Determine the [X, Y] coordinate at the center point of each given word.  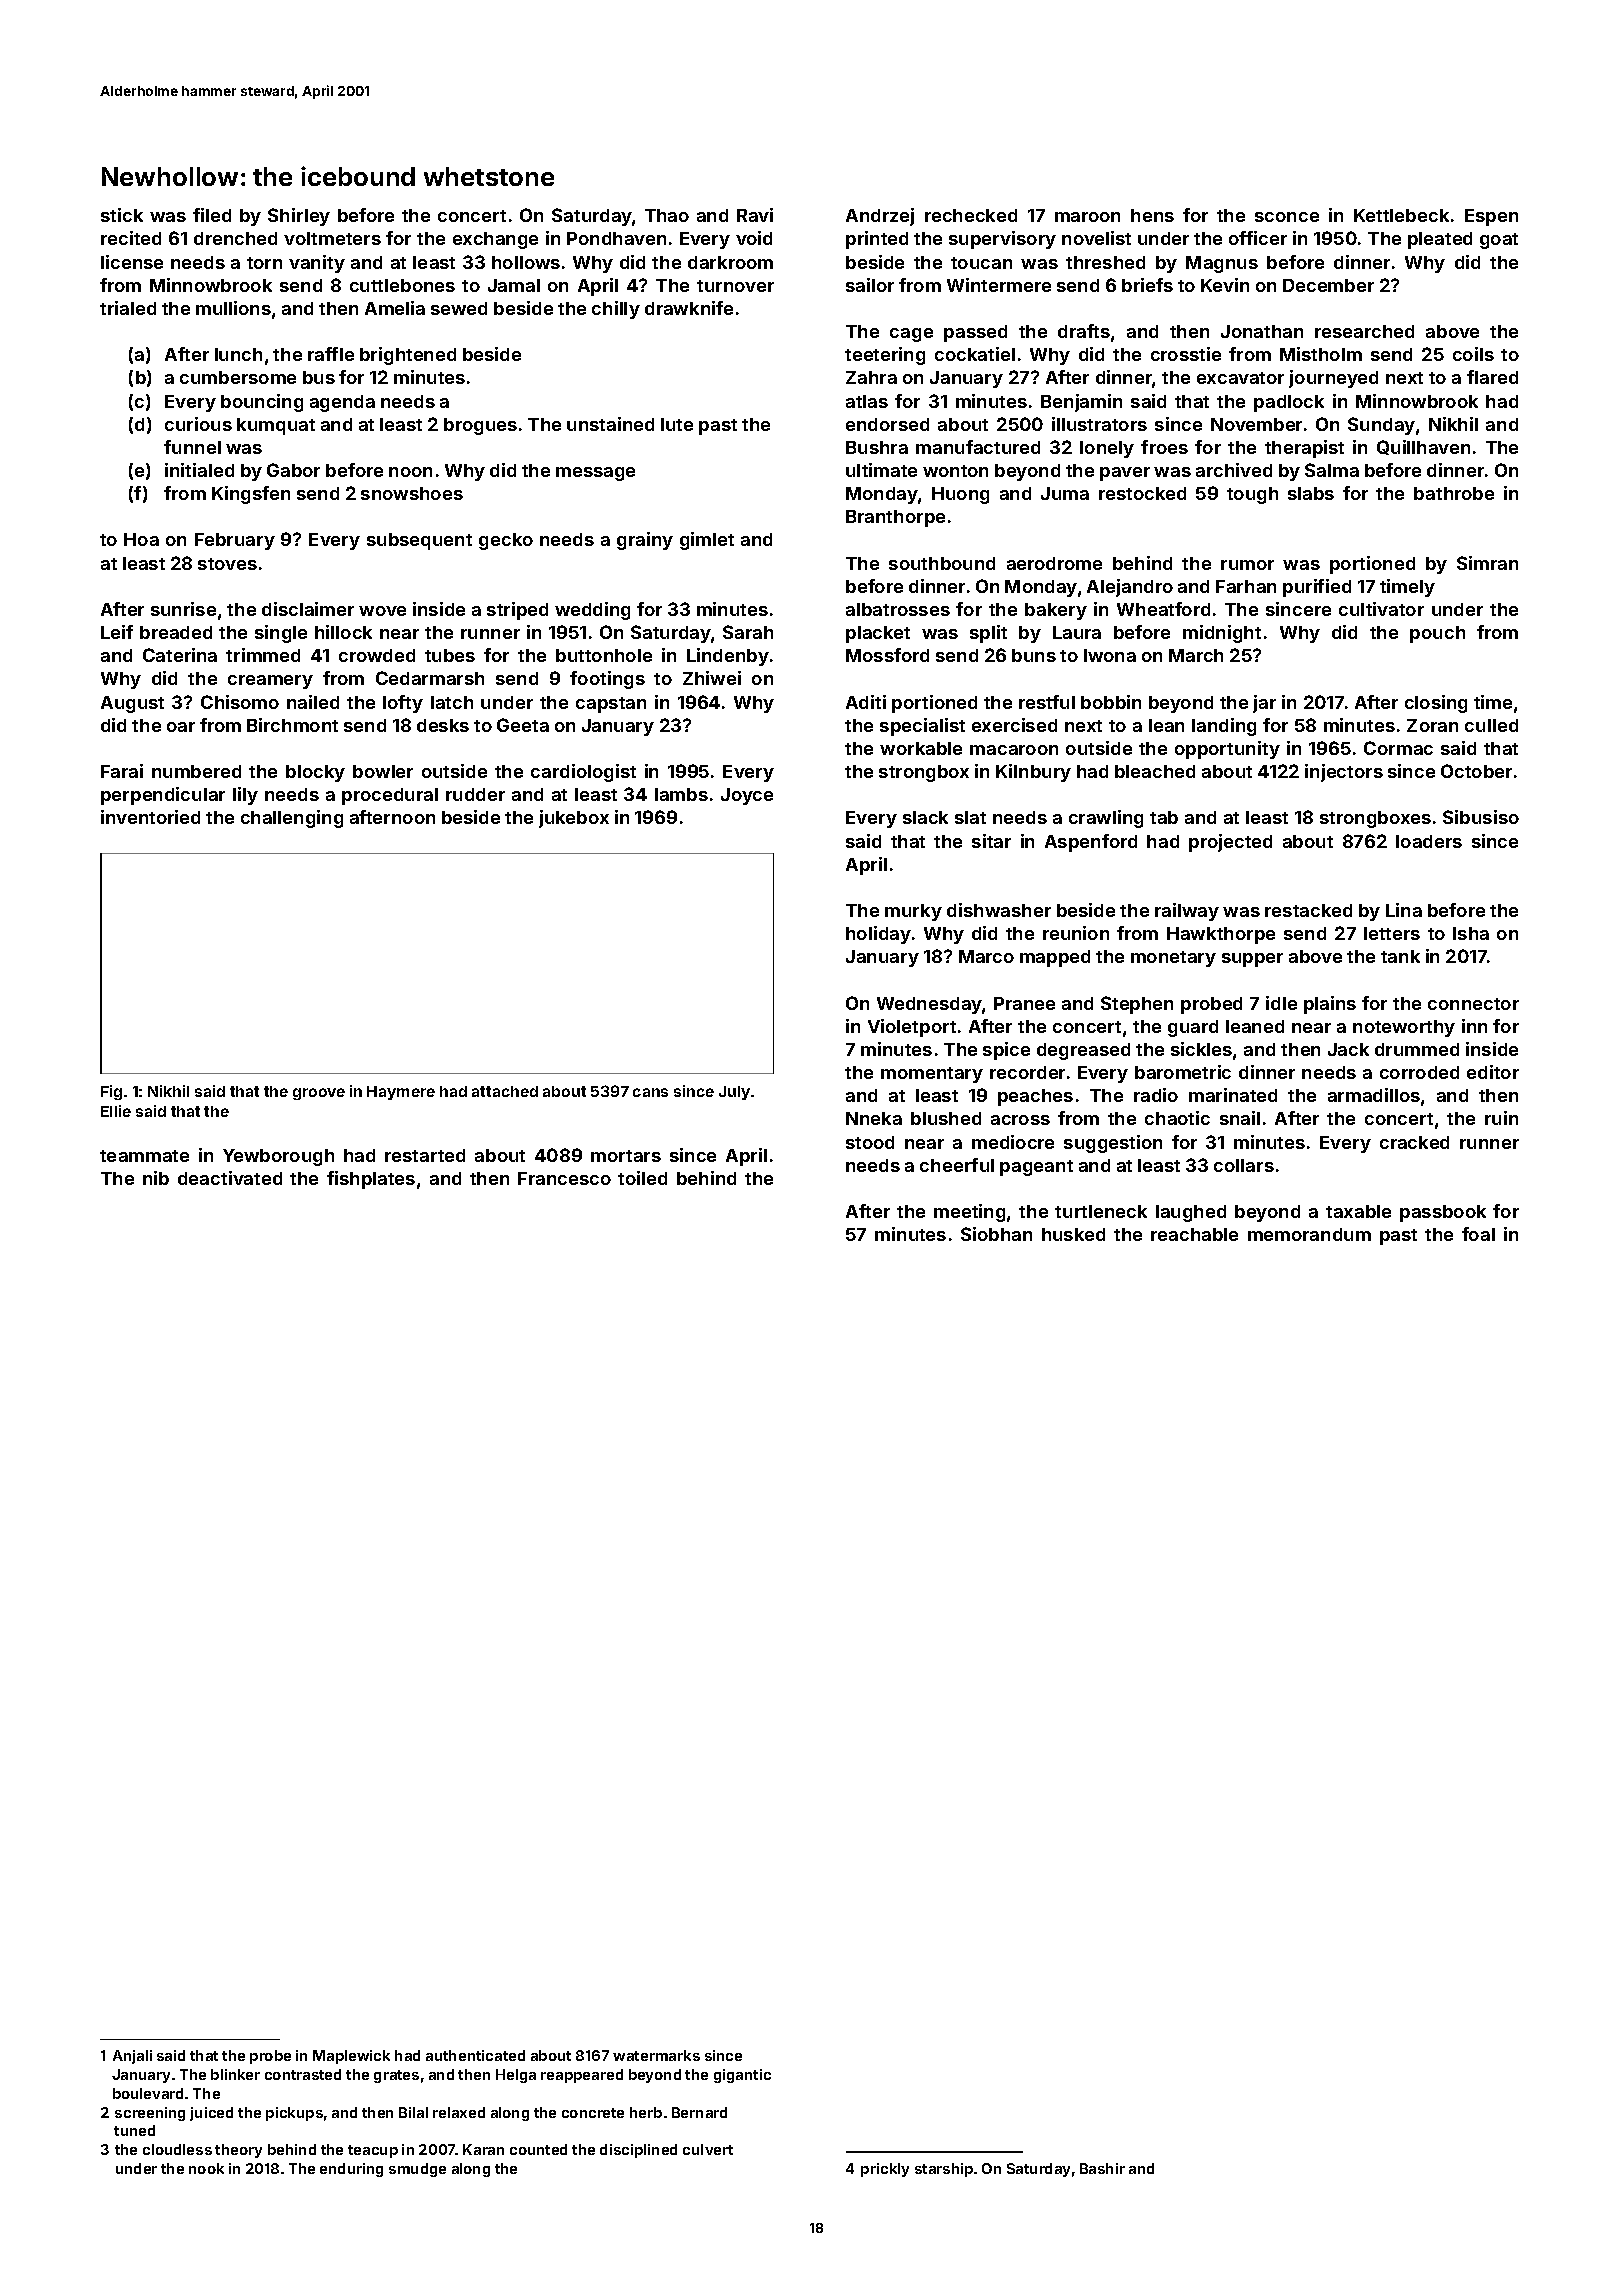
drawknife [689, 308]
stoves [227, 564]
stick [122, 215]
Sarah [748, 632]
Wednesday [930, 1005]
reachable [1194, 1234]
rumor [1247, 565]
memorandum [1309, 1234]
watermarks [656, 2055]
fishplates [371, 1180]
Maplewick [351, 2057]
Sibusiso [1481, 817]
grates [396, 2076]
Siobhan [996, 1234]
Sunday [1381, 426]
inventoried [150, 817]
